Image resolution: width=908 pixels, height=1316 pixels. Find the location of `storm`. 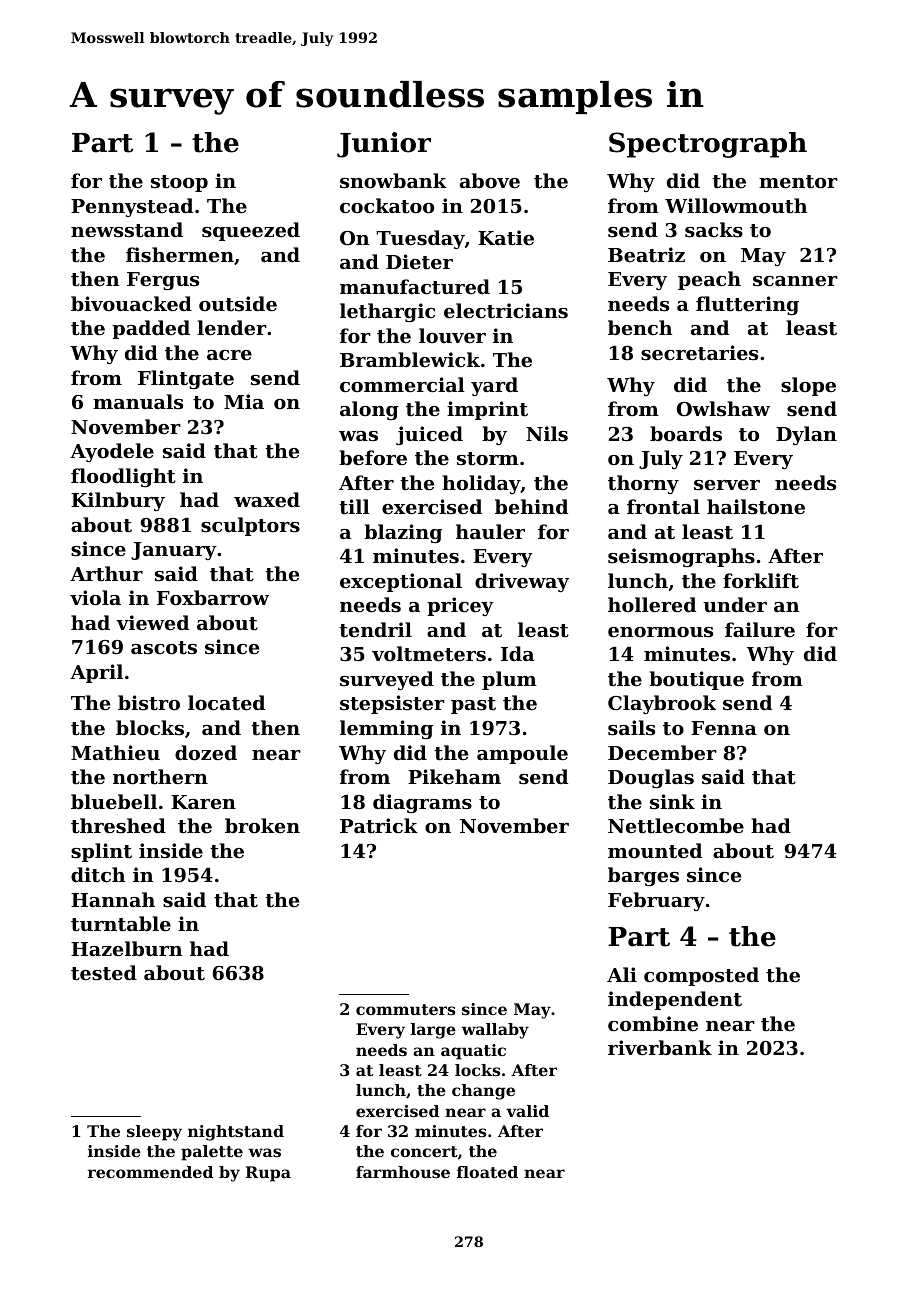

storm is located at coordinates (488, 458).
